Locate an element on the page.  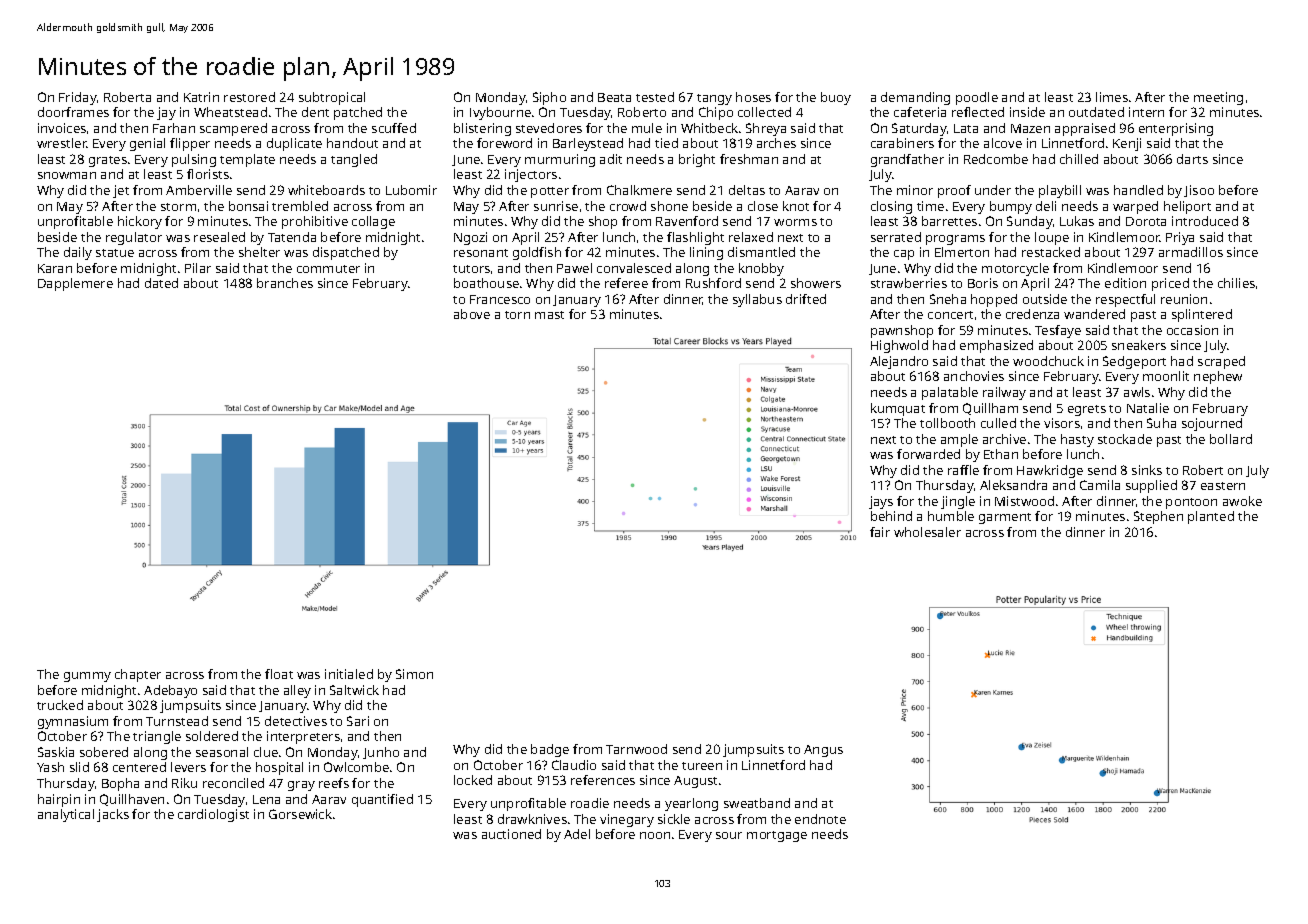
mortgage is located at coordinates (777, 836).
